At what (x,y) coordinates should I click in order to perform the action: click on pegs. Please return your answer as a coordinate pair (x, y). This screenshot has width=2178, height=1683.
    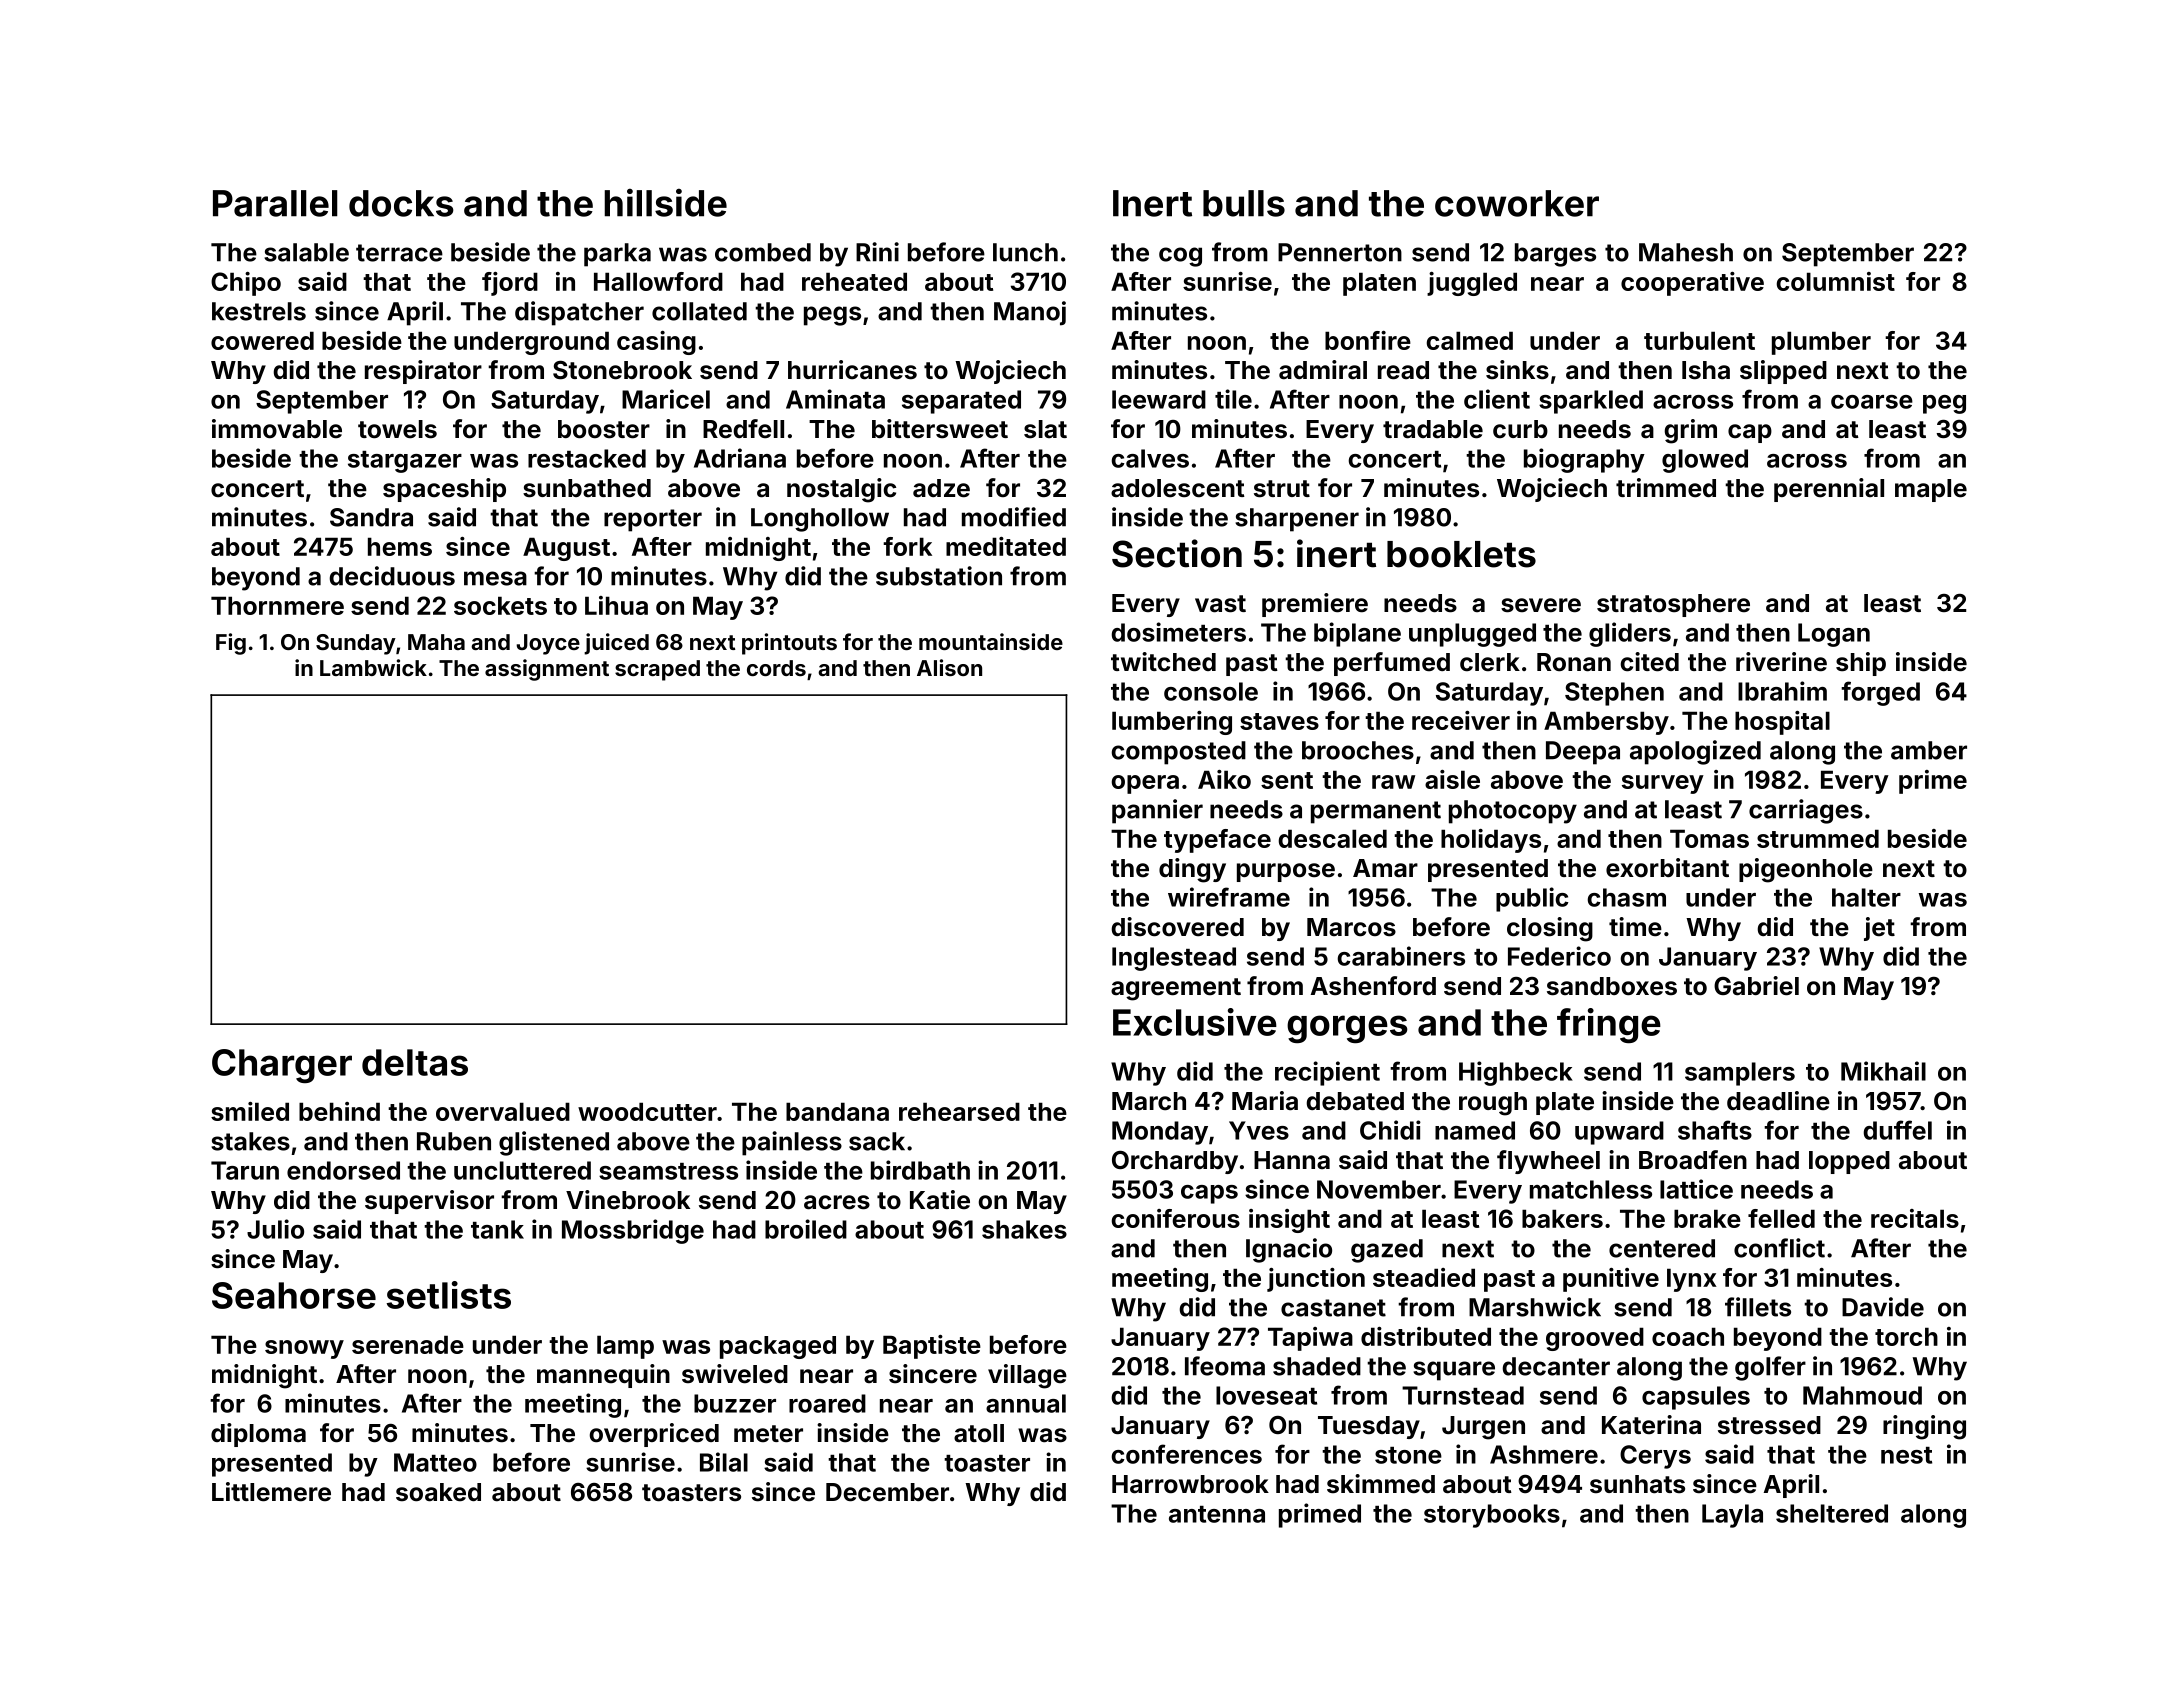
    Looking at the image, I should click on (832, 316).
